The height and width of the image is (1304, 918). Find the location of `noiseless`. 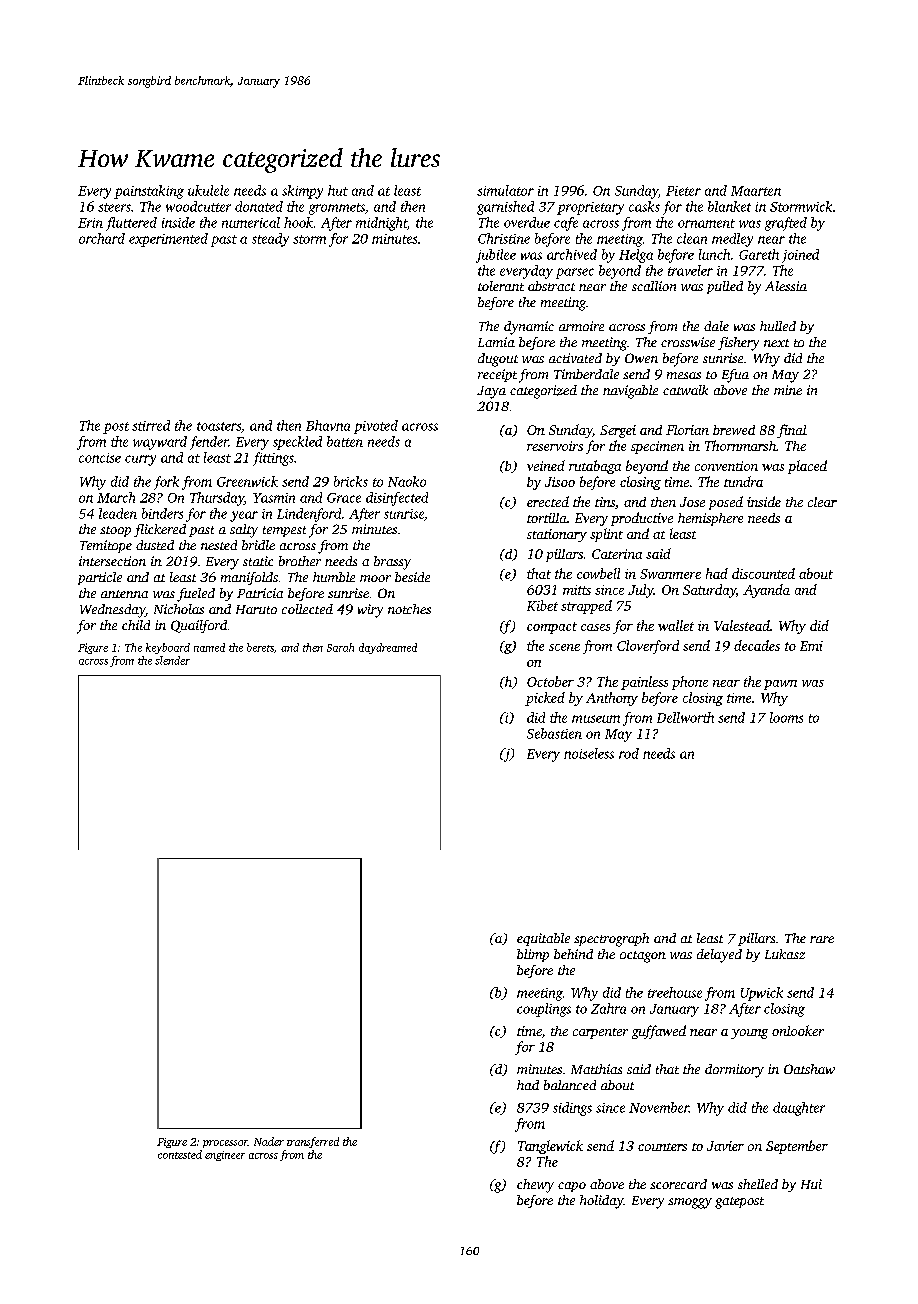

noiseless is located at coordinates (589, 753).
